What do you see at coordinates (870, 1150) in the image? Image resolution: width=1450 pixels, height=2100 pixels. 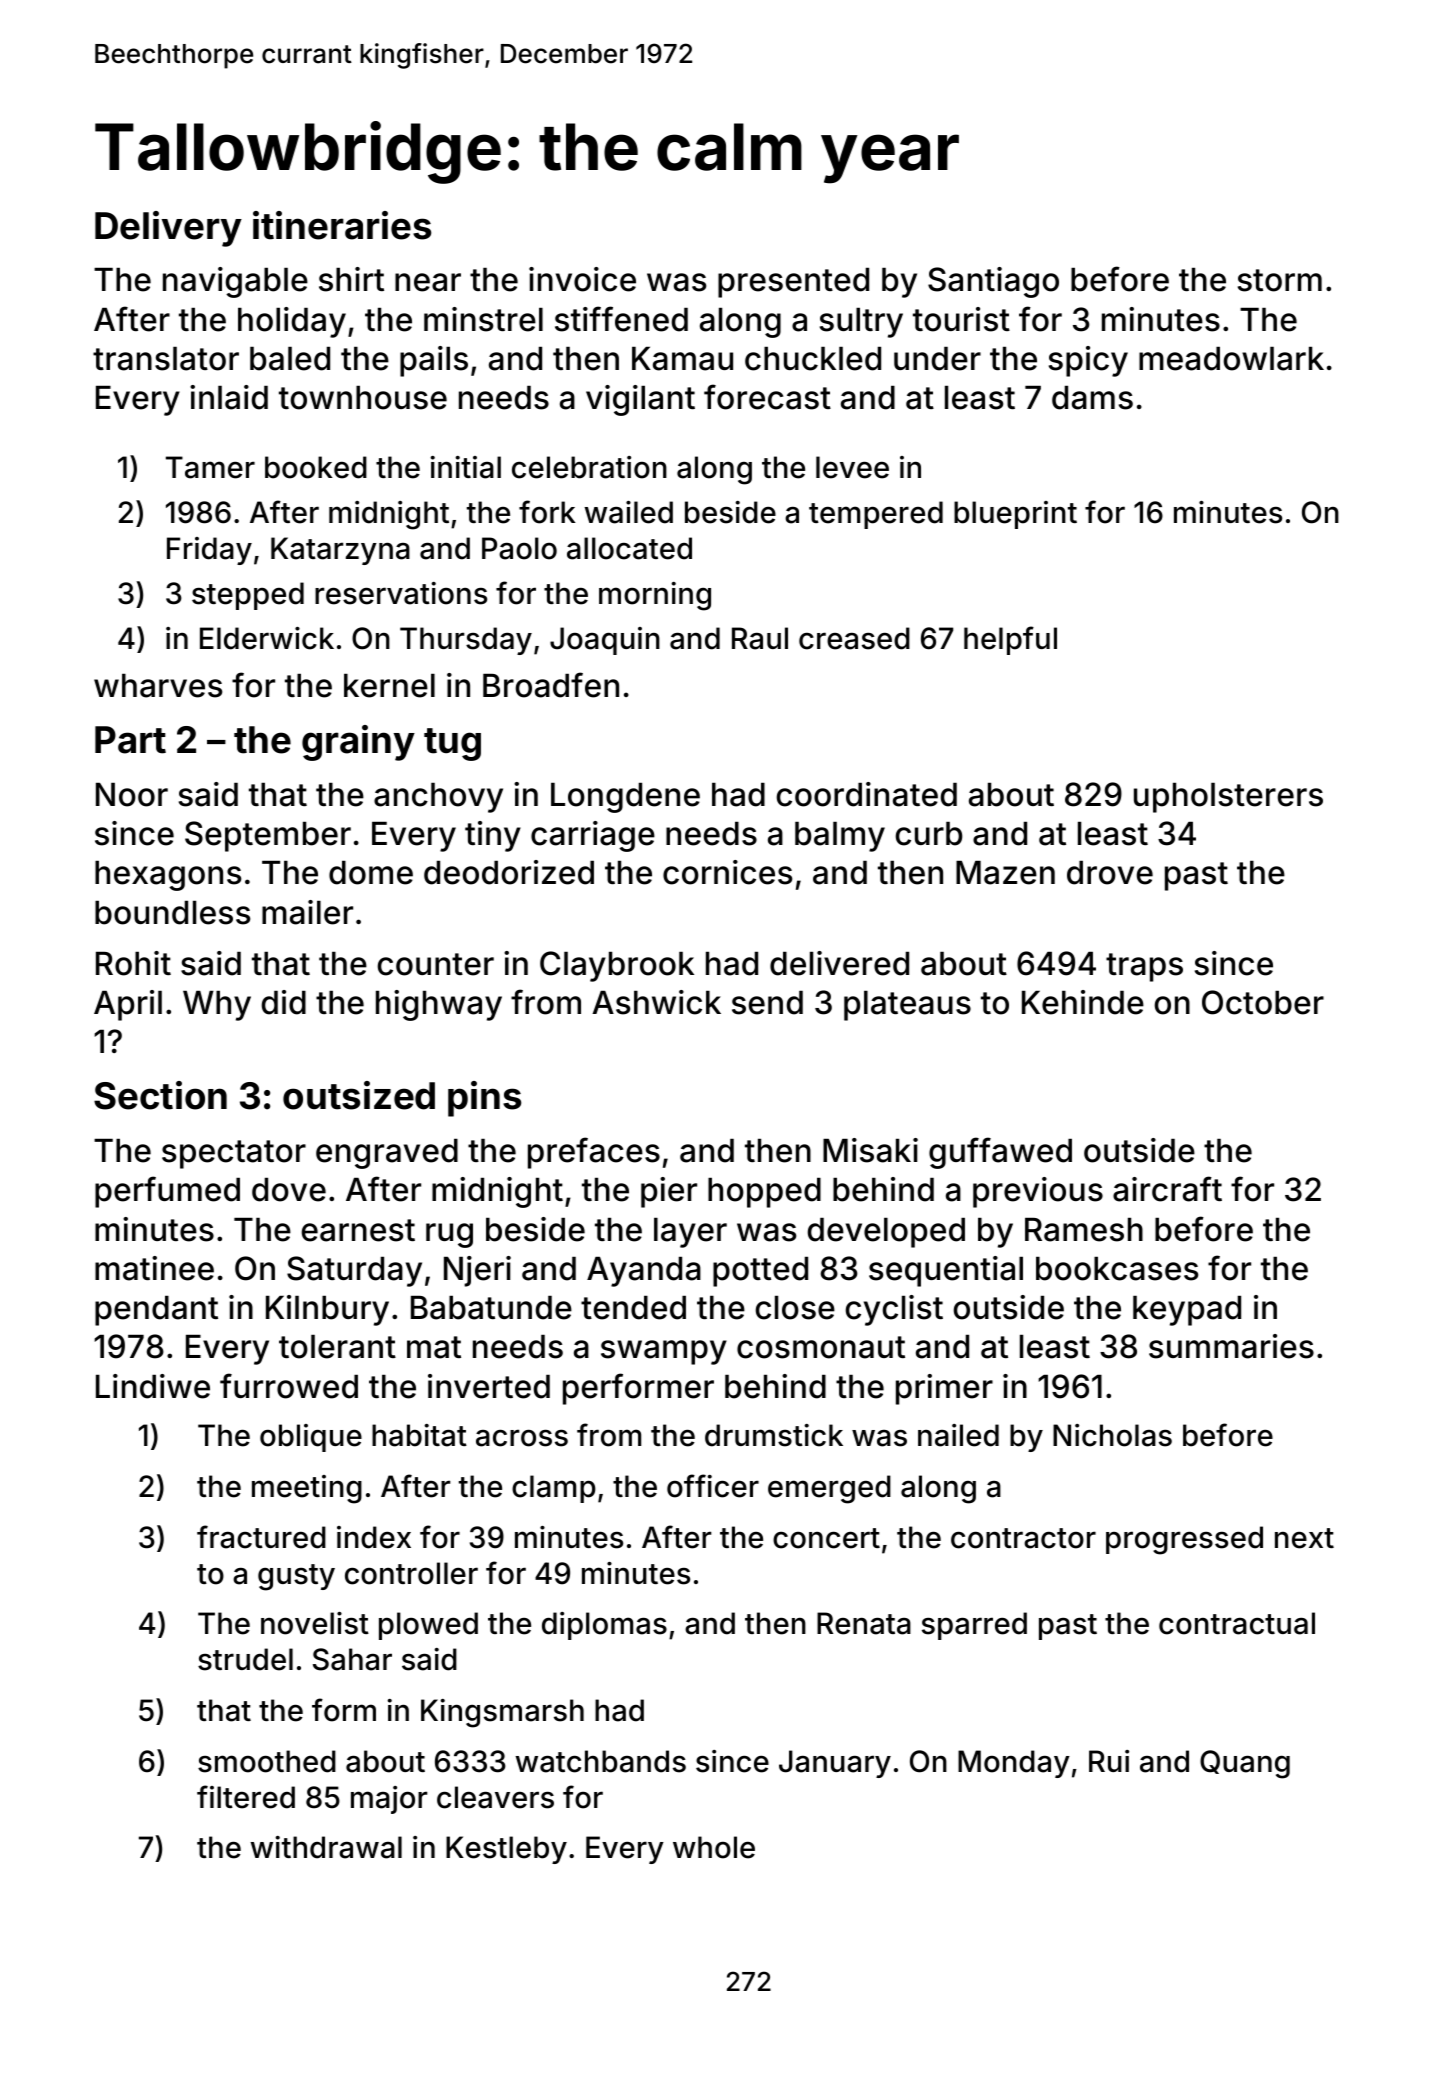 I see `Misaki` at bounding box center [870, 1150].
